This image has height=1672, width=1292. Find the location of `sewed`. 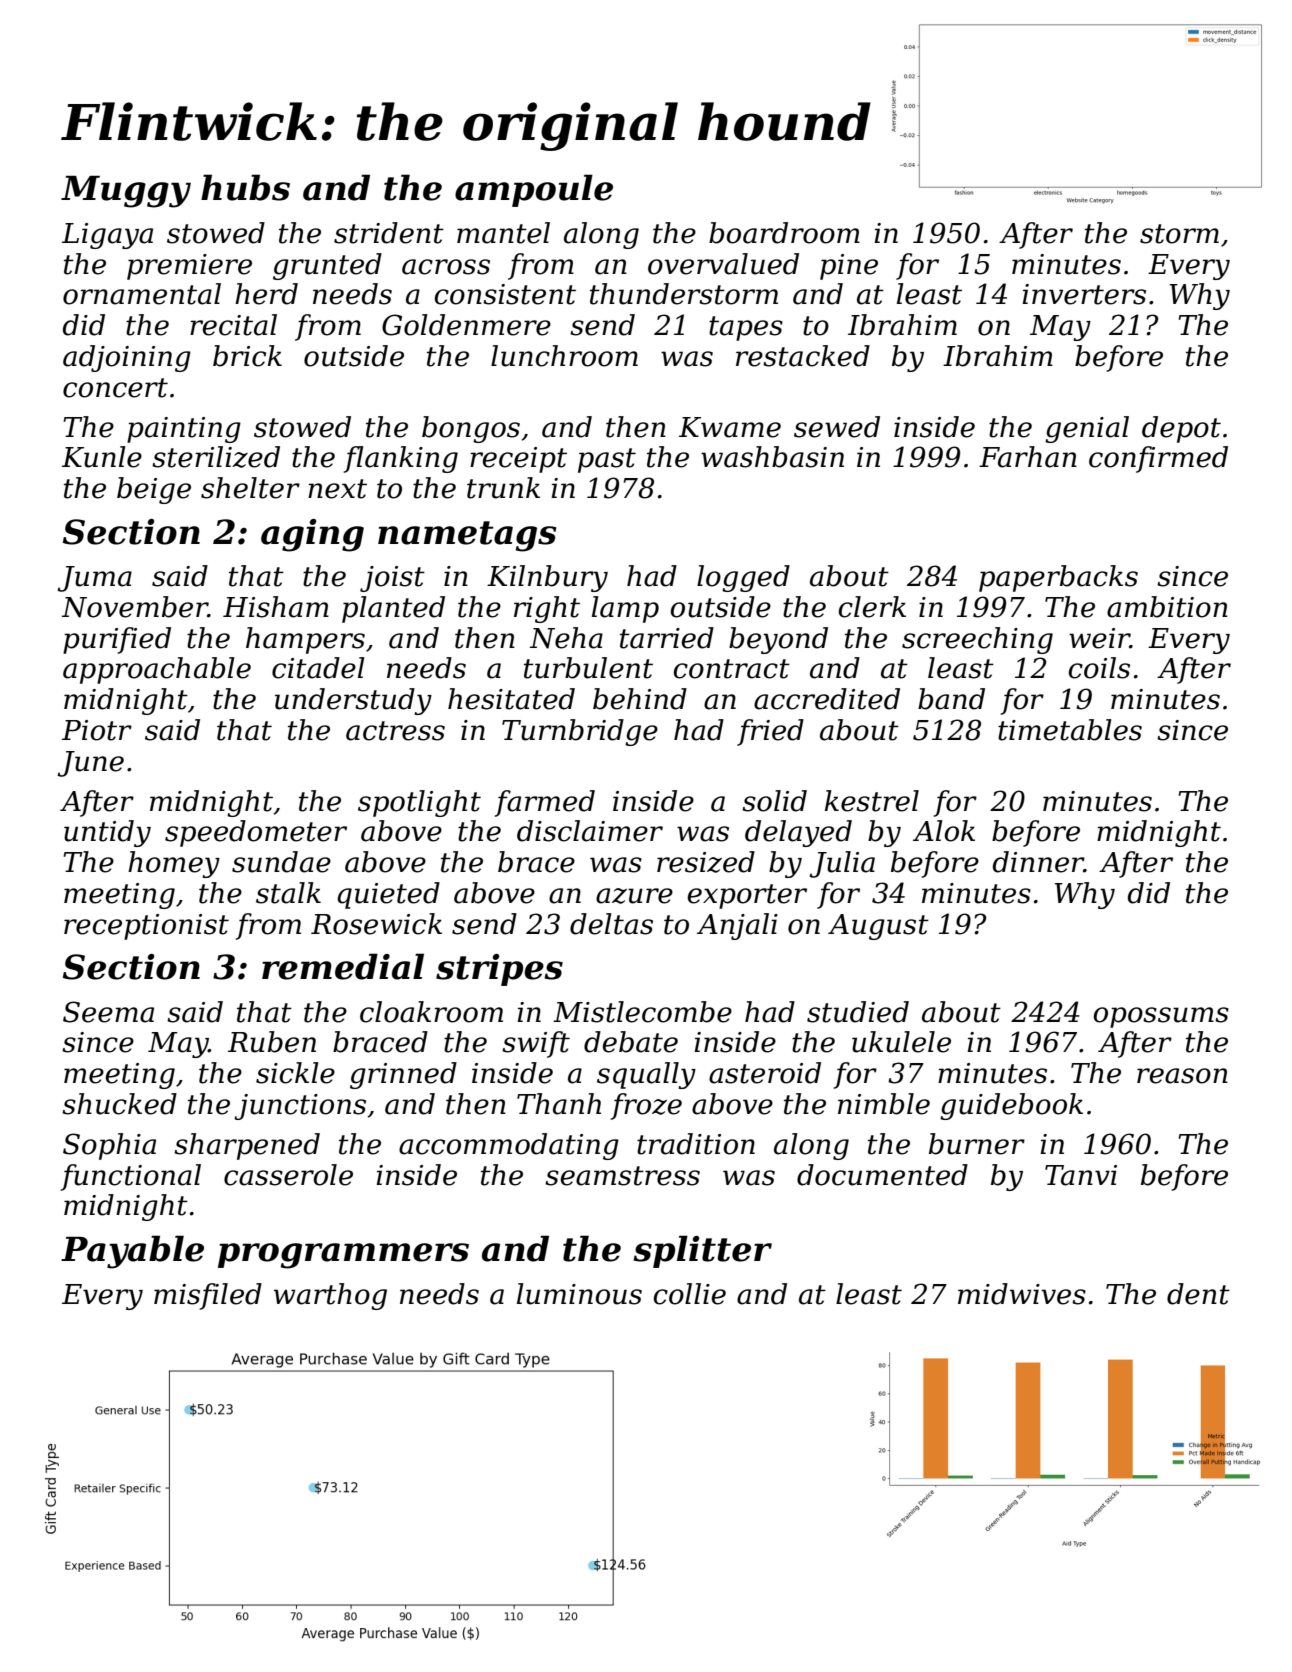

sewed is located at coordinates (837, 427).
